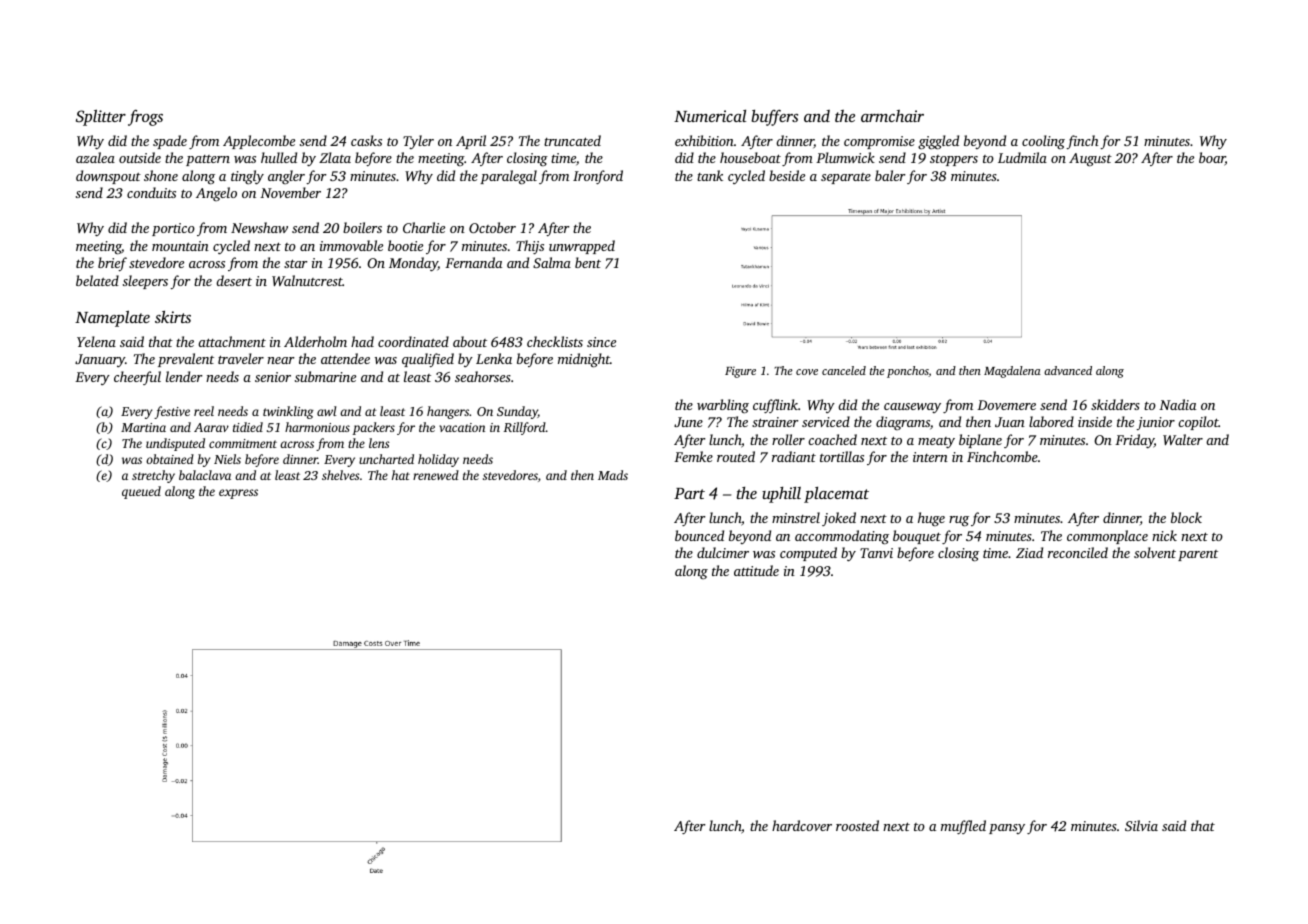  What do you see at coordinates (584, 360) in the screenshot?
I see `midnight` at bounding box center [584, 360].
